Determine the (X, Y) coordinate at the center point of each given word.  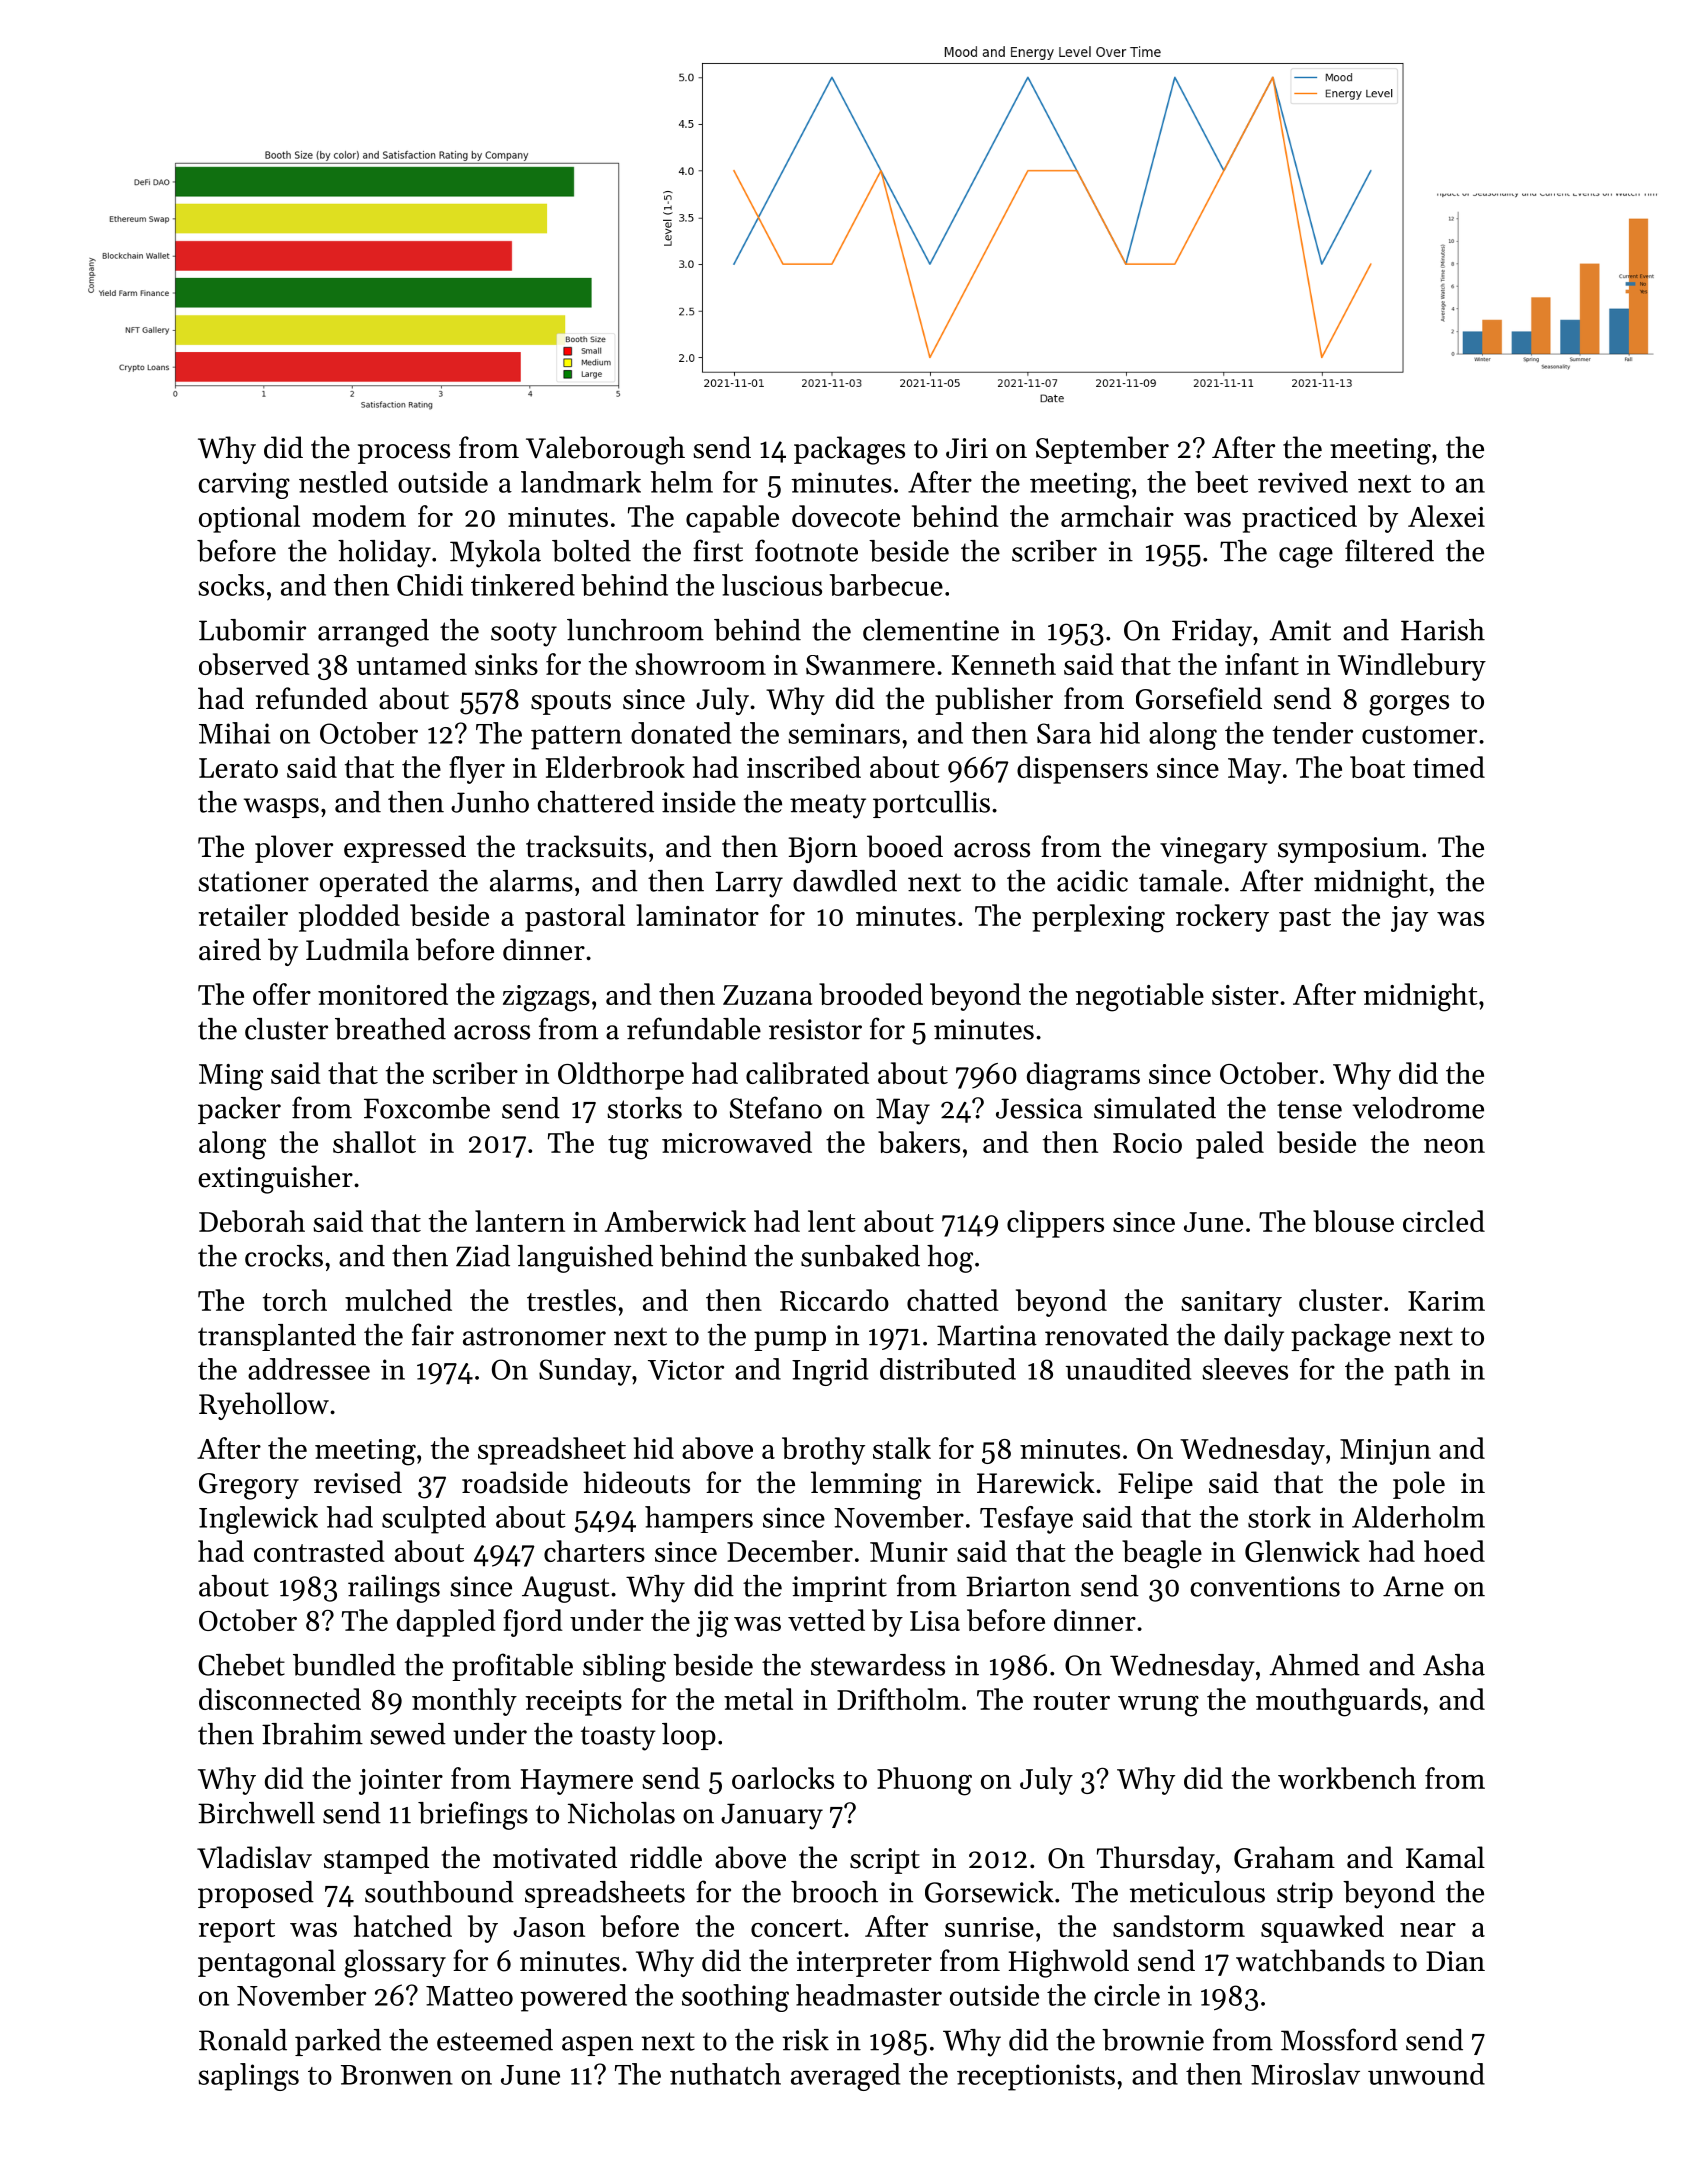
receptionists (1036, 2077)
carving (244, 485)
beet (1221, 482)
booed (905, 846)
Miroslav (1305, 2074)
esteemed (495, 2040)
